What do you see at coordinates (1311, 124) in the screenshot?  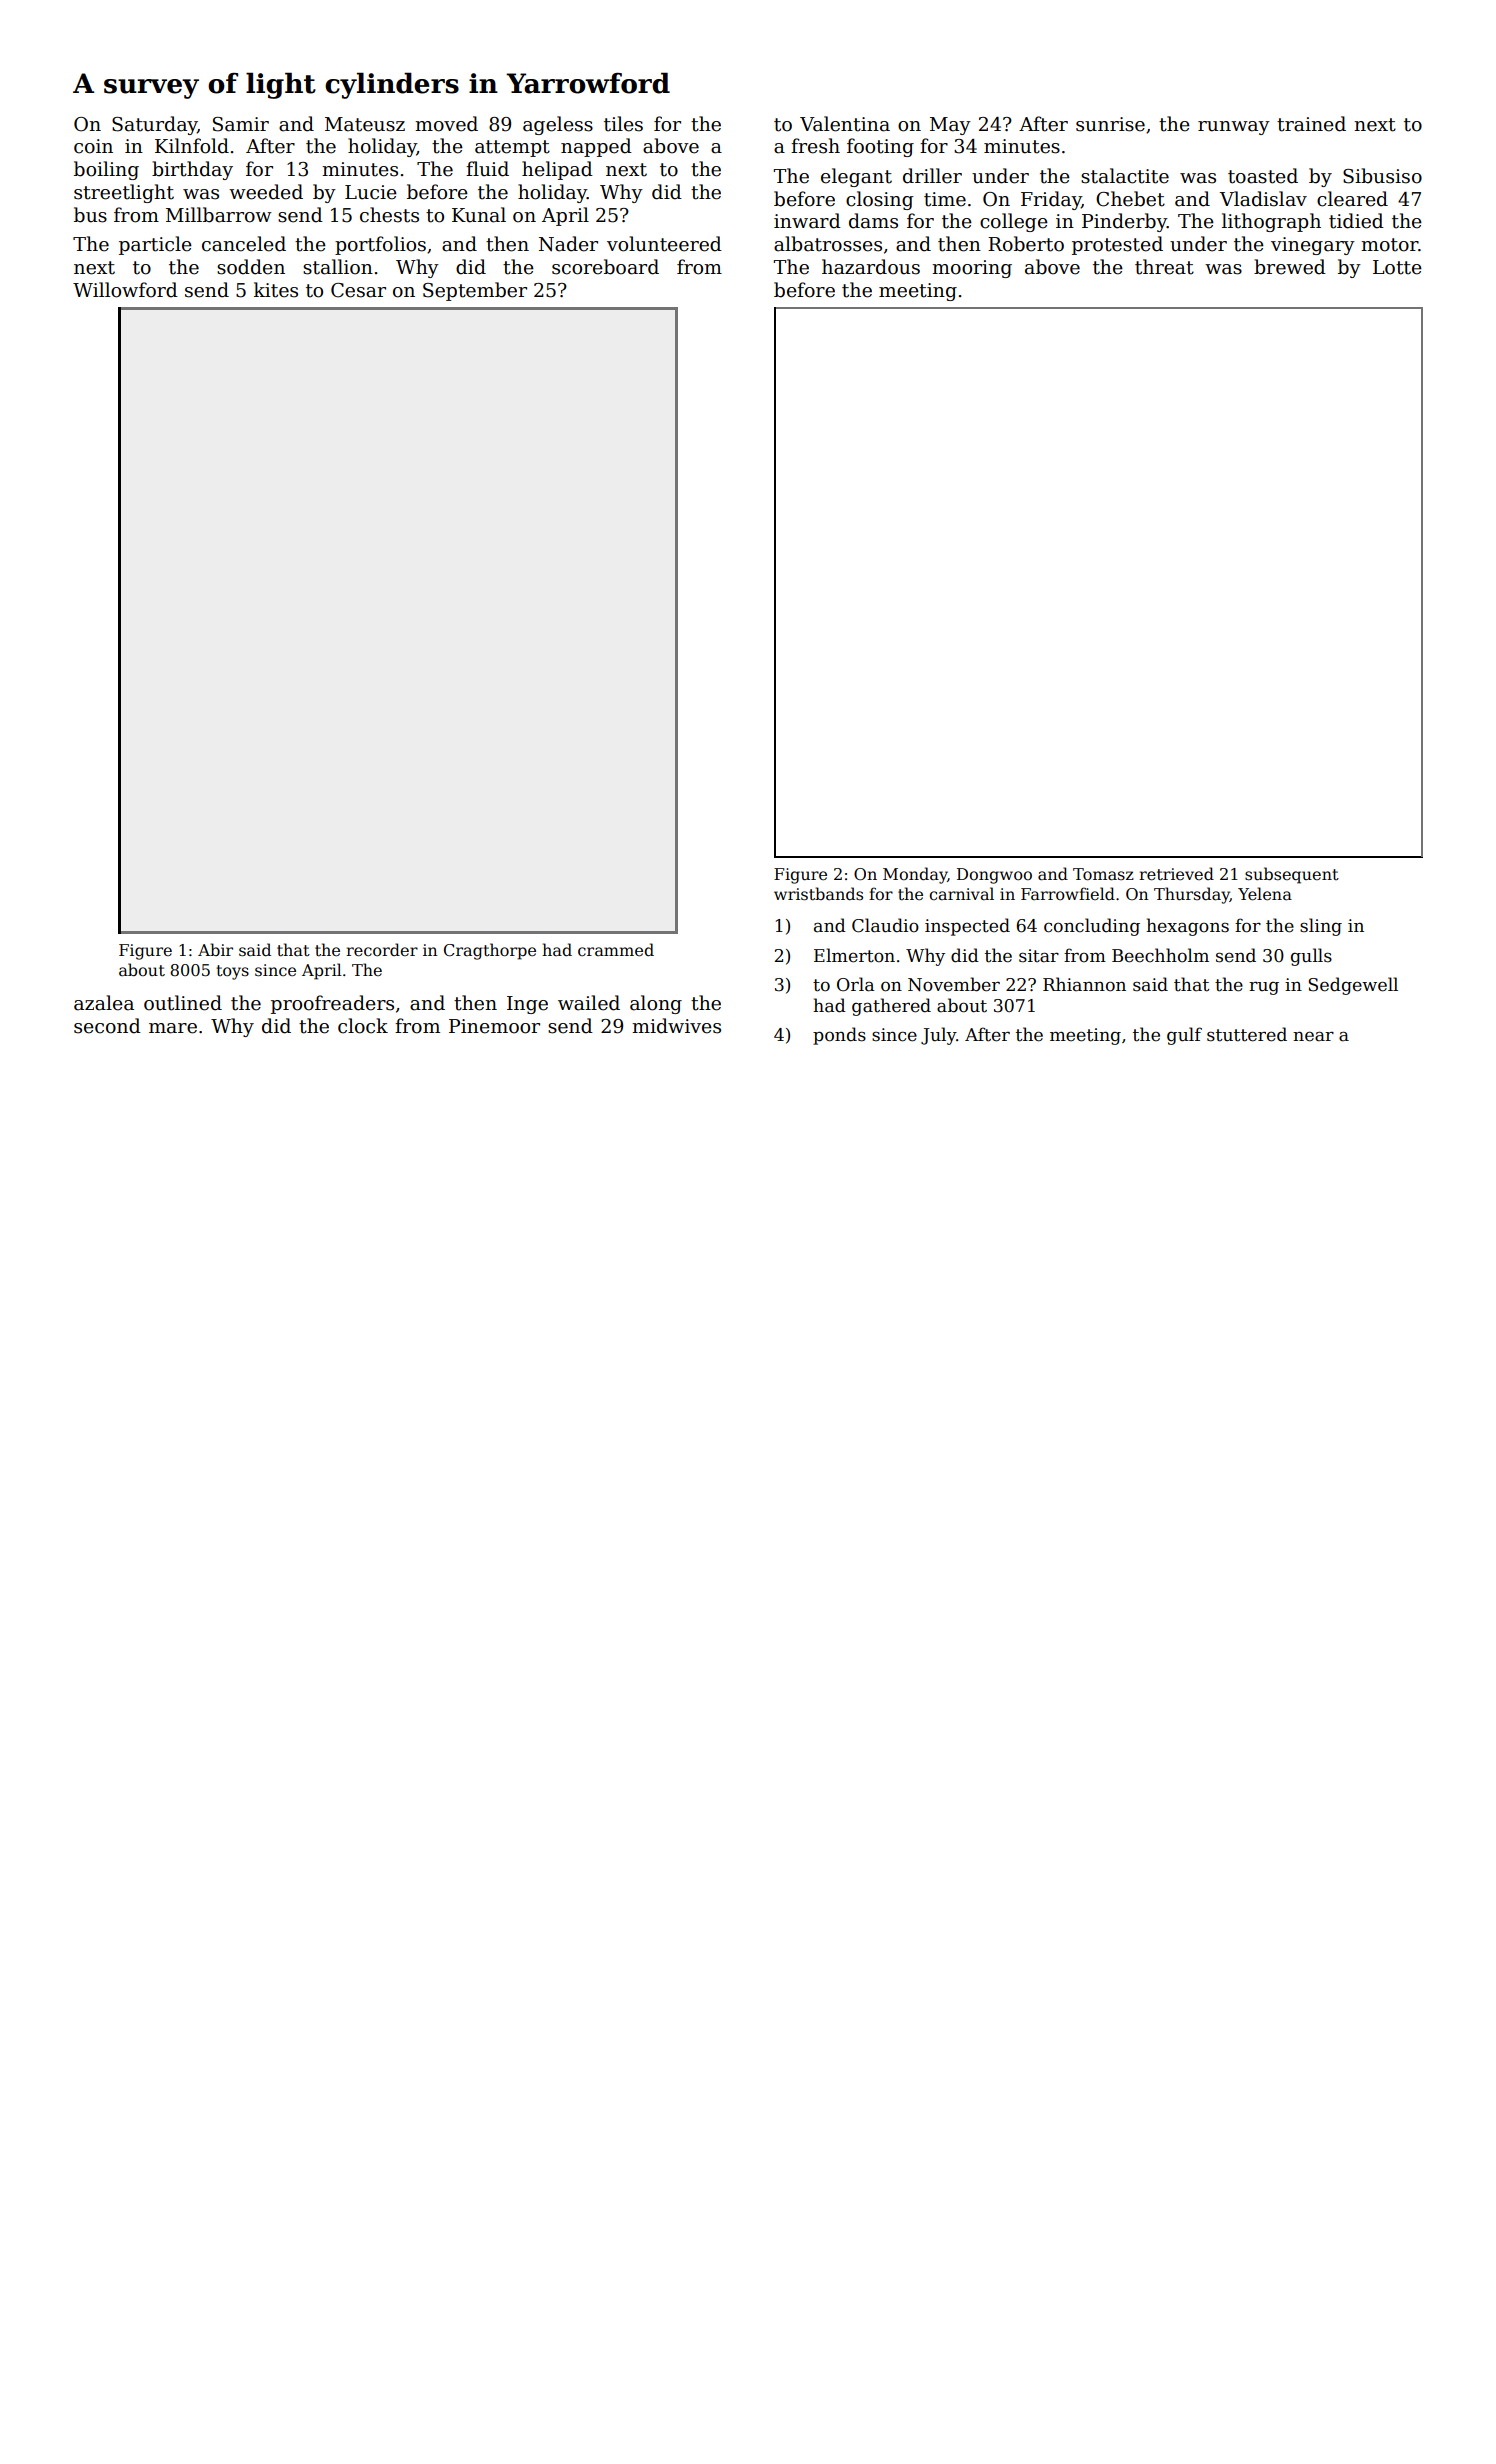 I see `trained` at bounding box center [1311, 124].
